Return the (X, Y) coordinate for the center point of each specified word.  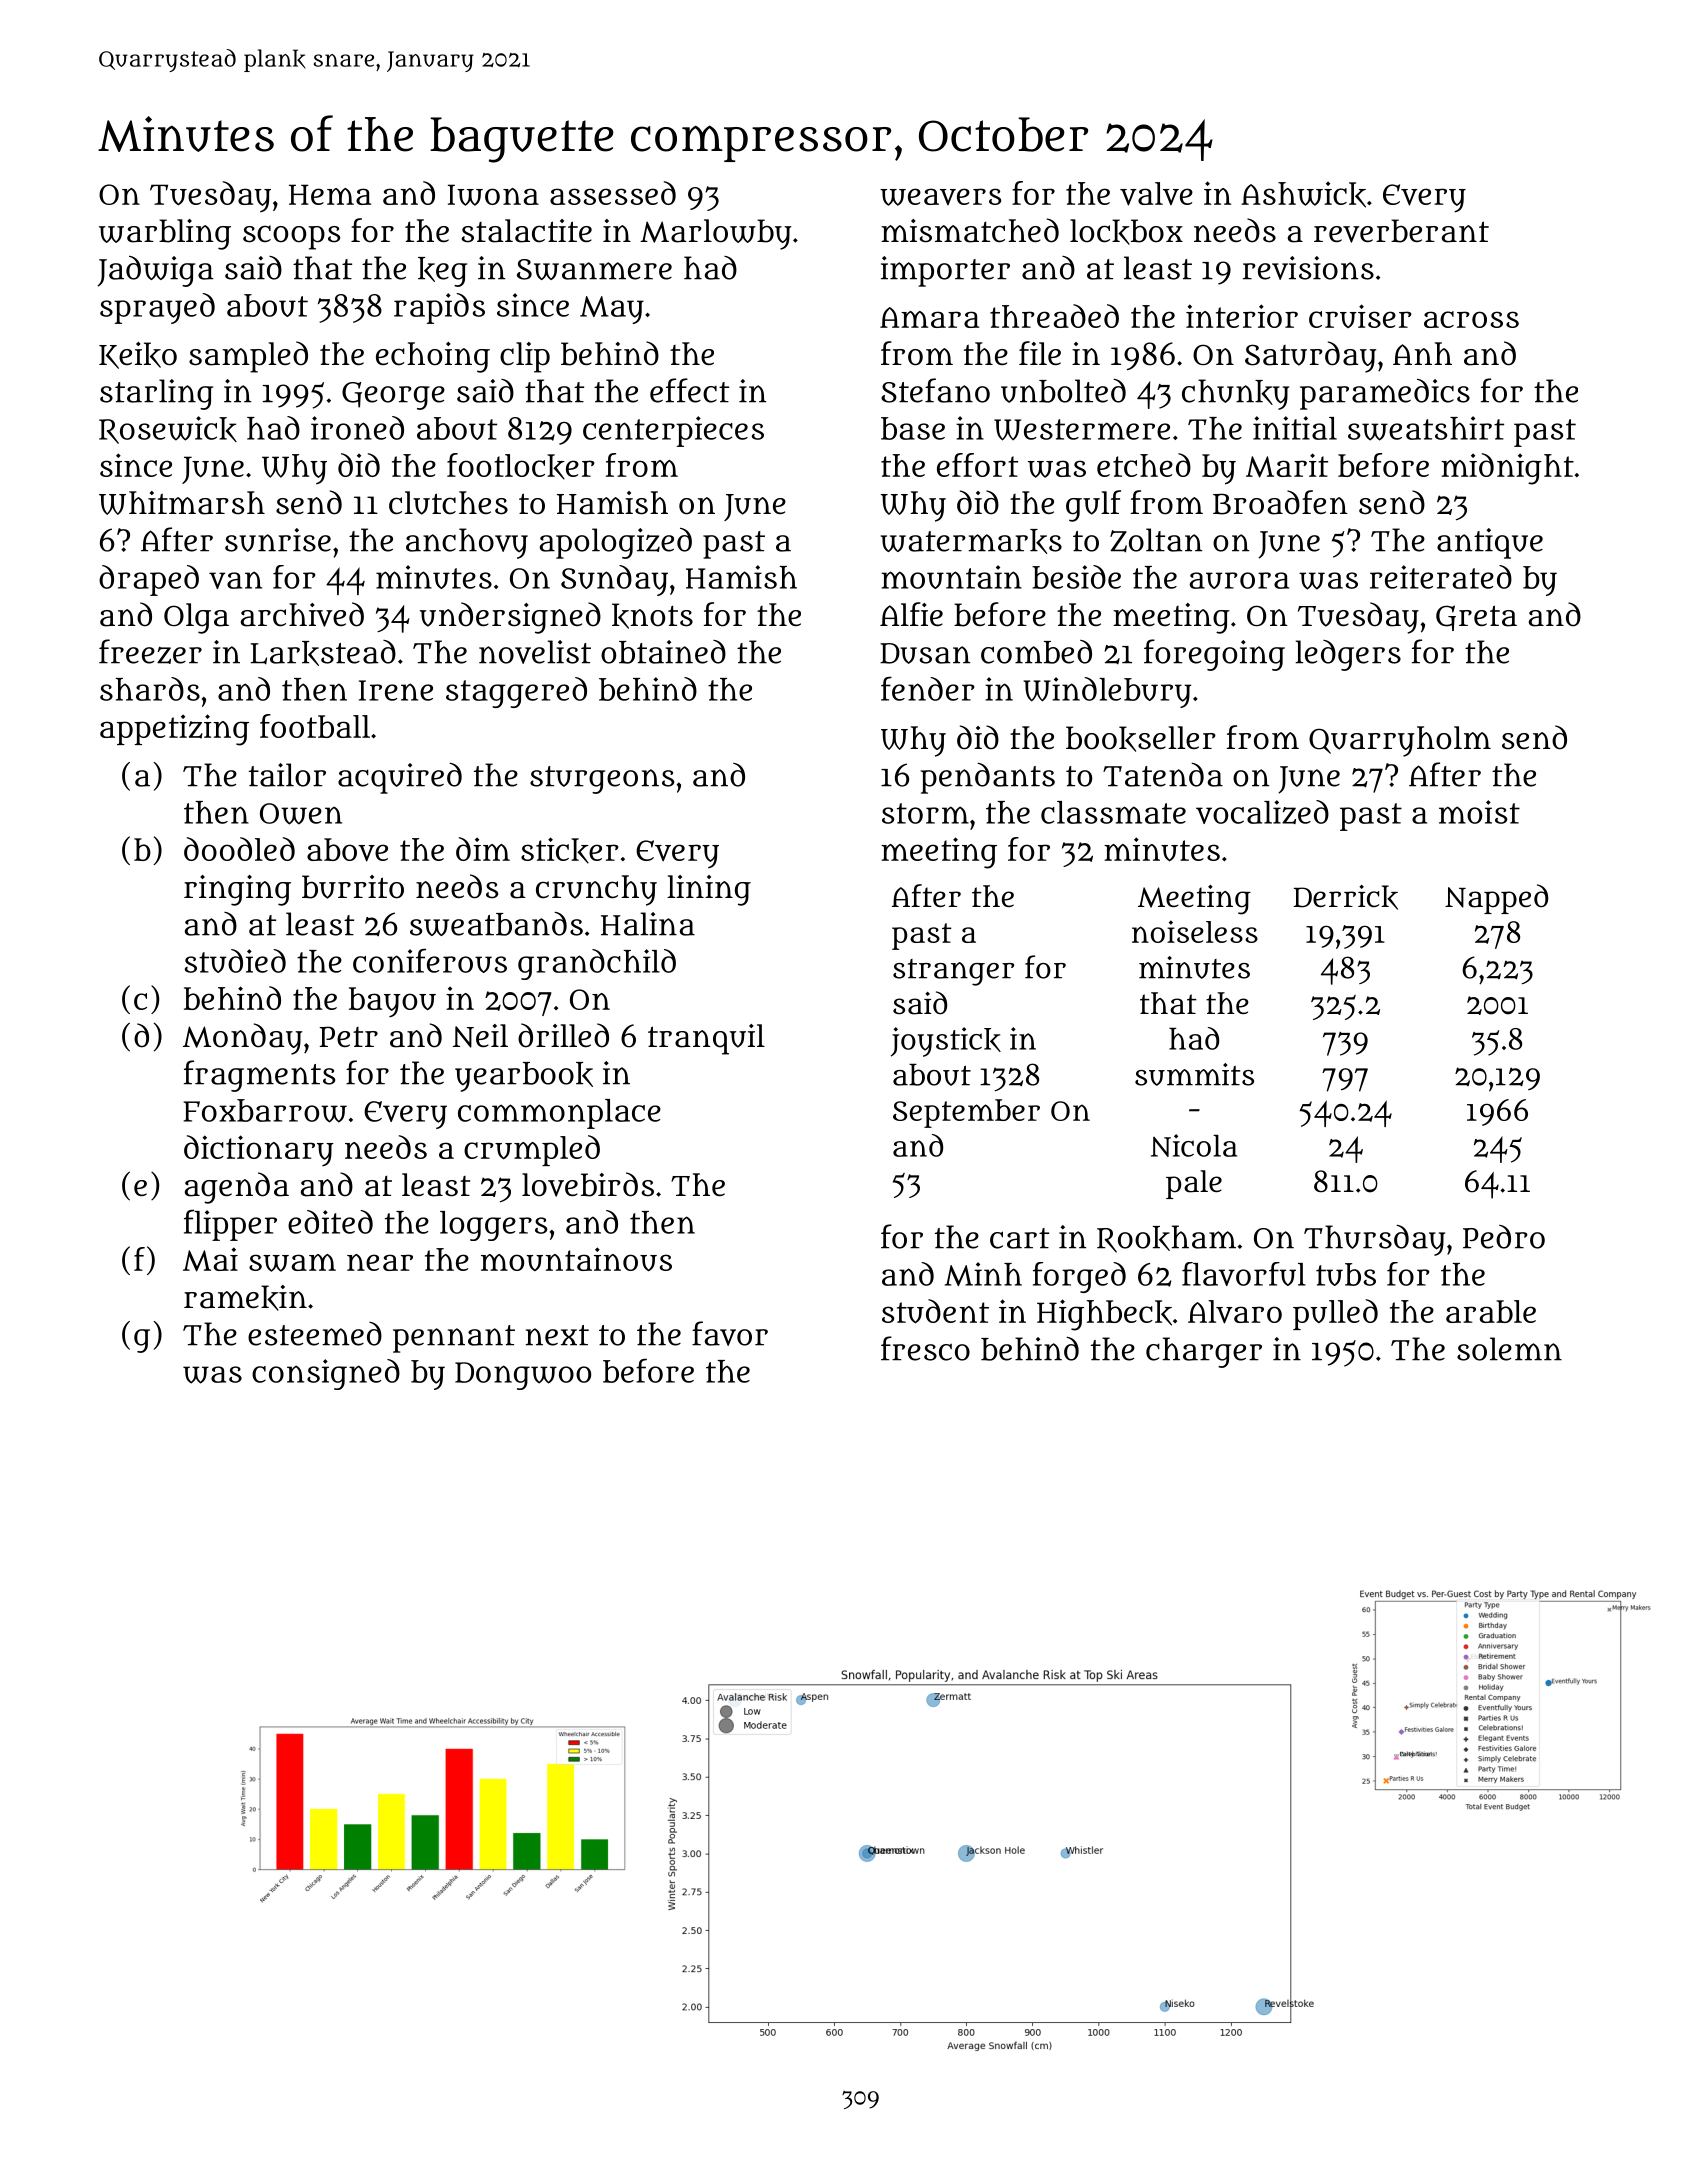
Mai (210, 1259)
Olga (196, 618)
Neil (480, 1036)
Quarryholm (1400, 741)
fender (928, 688)
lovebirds (588, 1184)
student (935, 1311)
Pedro (1504, 1237)
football (315, 726)
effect (689, 390)
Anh (1422, 353)
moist (1479, 812)
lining (709, 890)
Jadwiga (155, 271)
